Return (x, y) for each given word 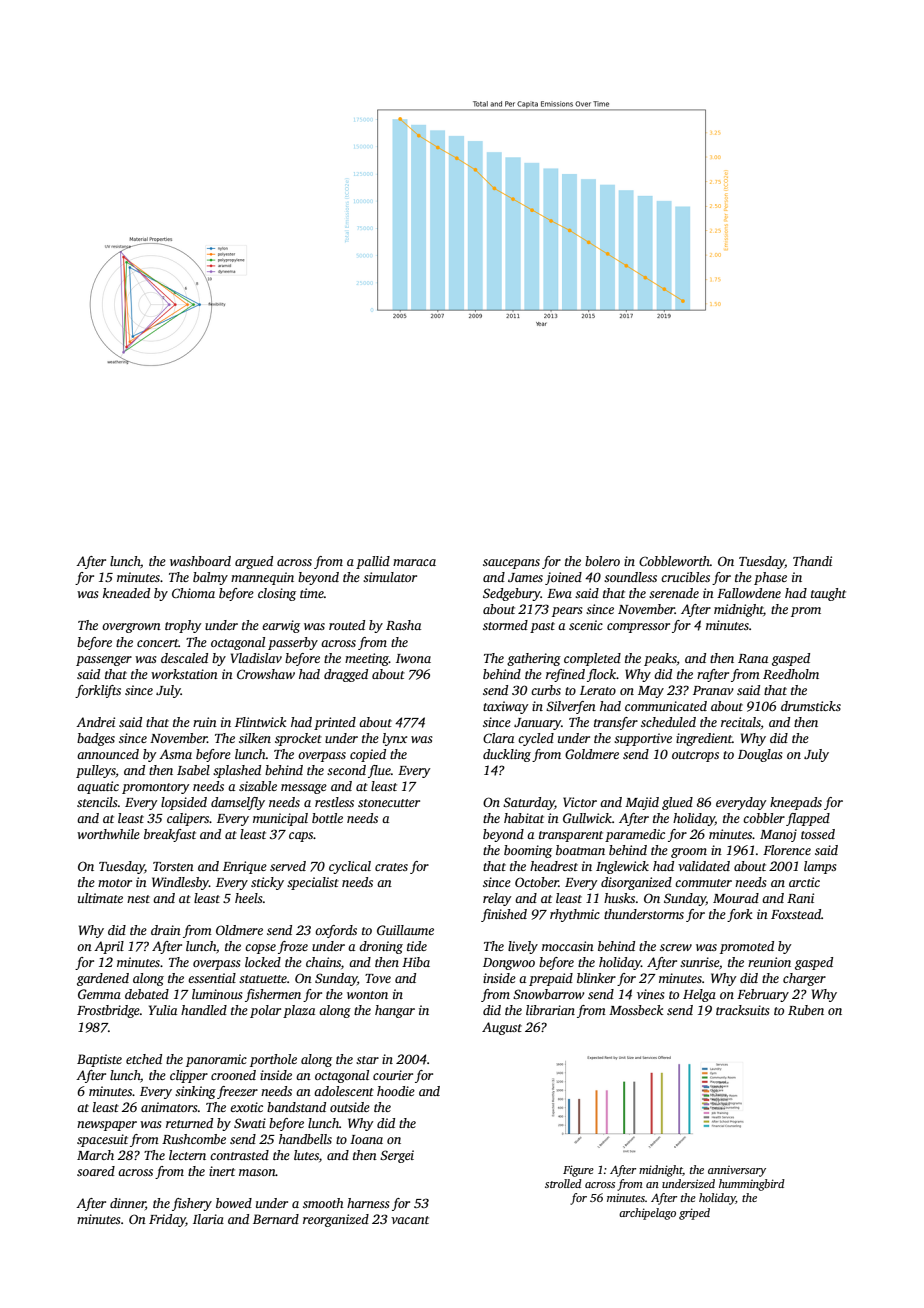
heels (248, 898)
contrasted (239, 1155)
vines (650, 994)
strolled (563, 1183)
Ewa (559, 593)
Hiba (416, 962)
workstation (184, 674)
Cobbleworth (674, 561)
